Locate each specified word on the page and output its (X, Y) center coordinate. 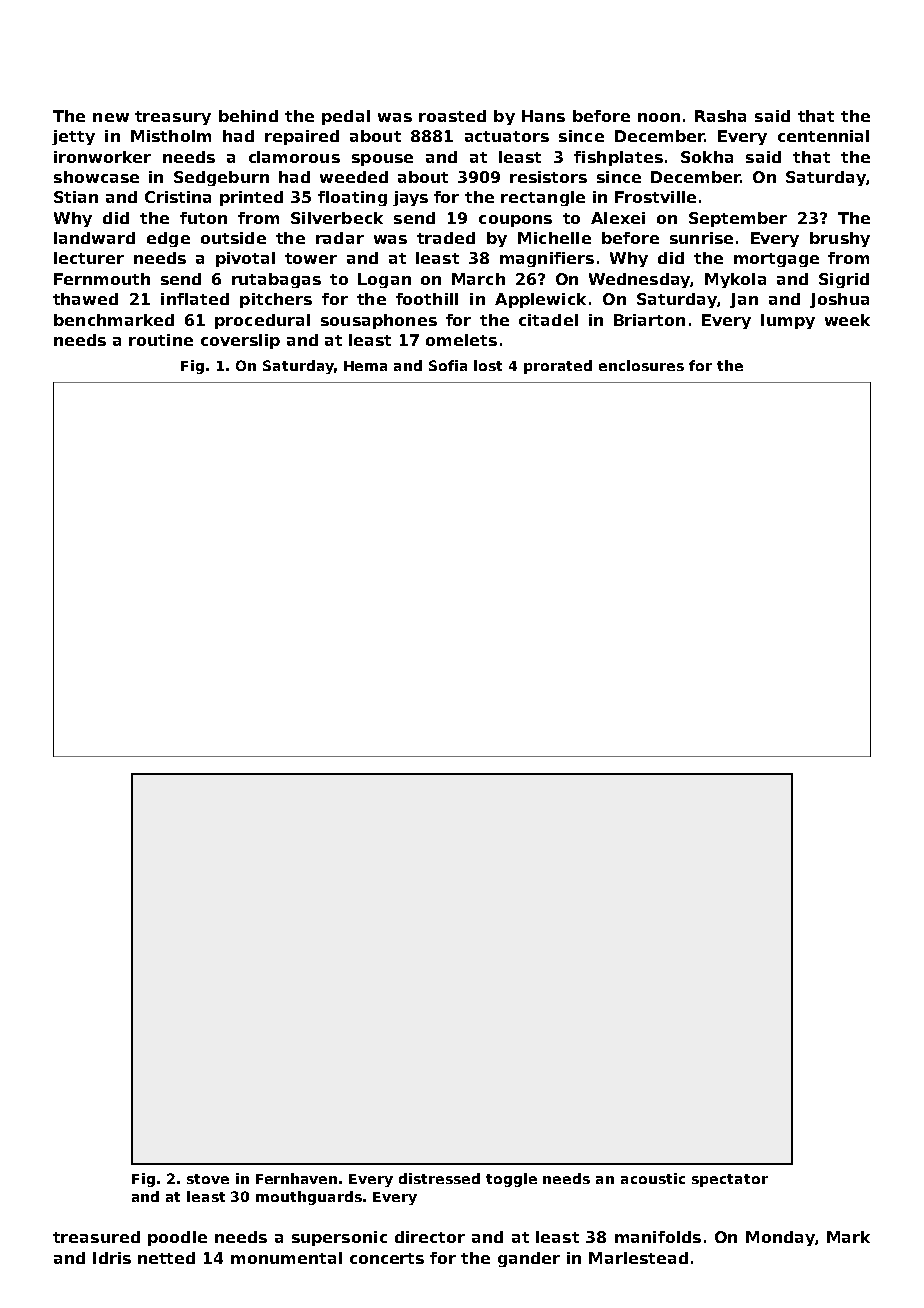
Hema (365, 366)
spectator (730, 1180)
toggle (511, 1180)
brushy (840, 239)
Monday (780, 1238)
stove (208, 1179)
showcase (96, 177)
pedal (346, 117)
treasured (96, 1237)
